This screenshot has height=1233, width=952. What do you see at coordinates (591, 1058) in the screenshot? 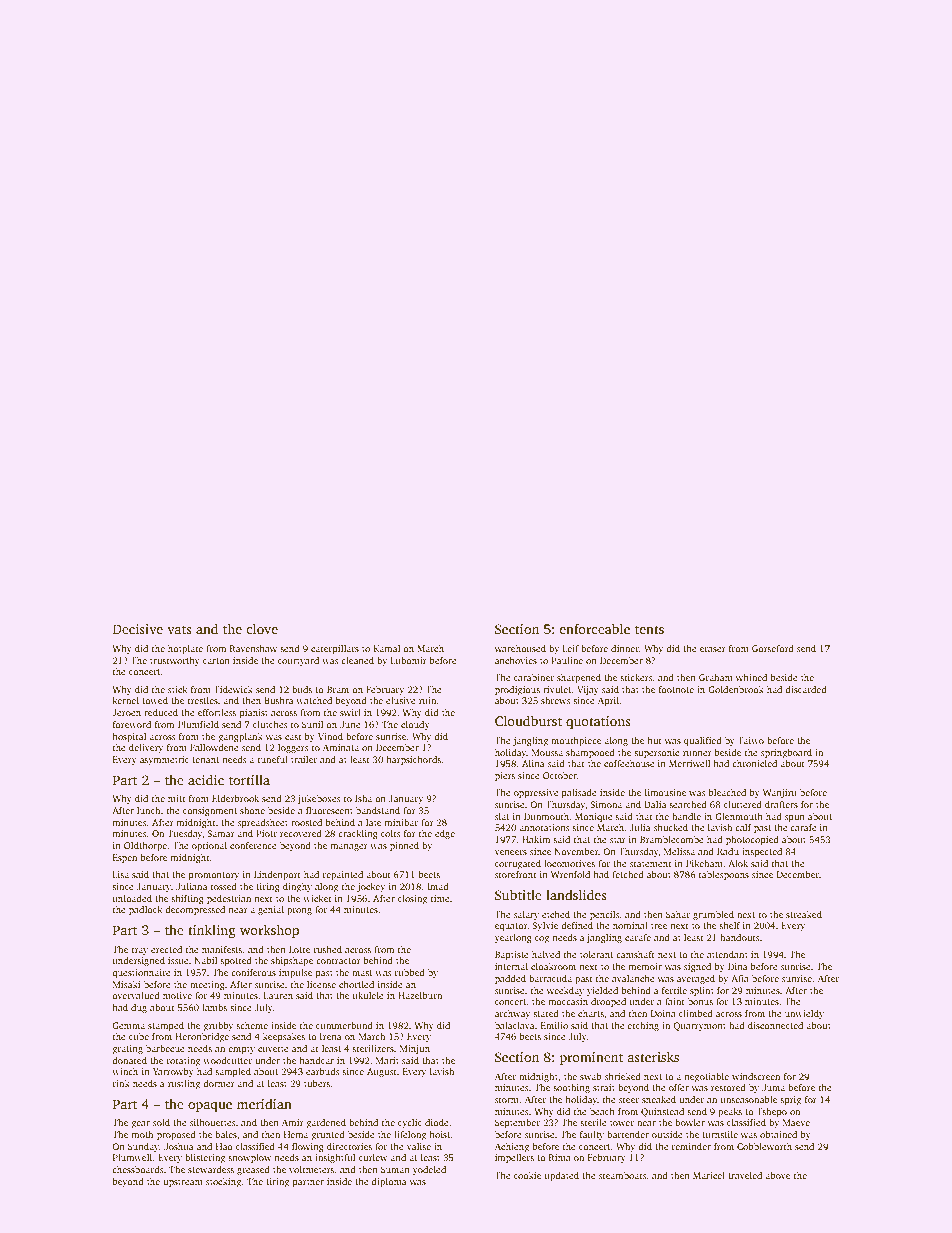
I see `prominent` at bounding box center [591, 1058].
